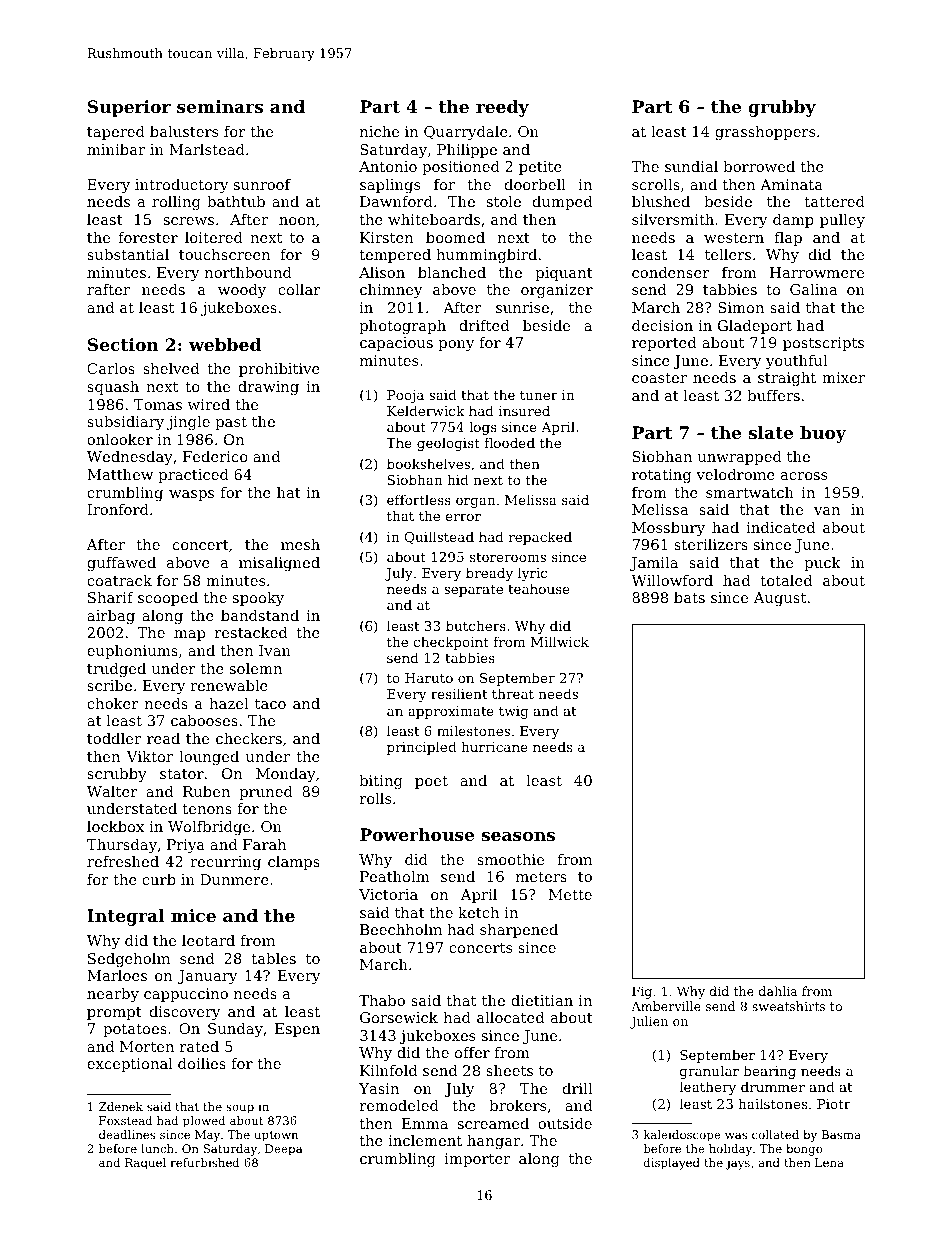  What do you see at coordinates (668, 529) in the screenshot?
I see `Mossbury` at bounding box center [668, 529].
